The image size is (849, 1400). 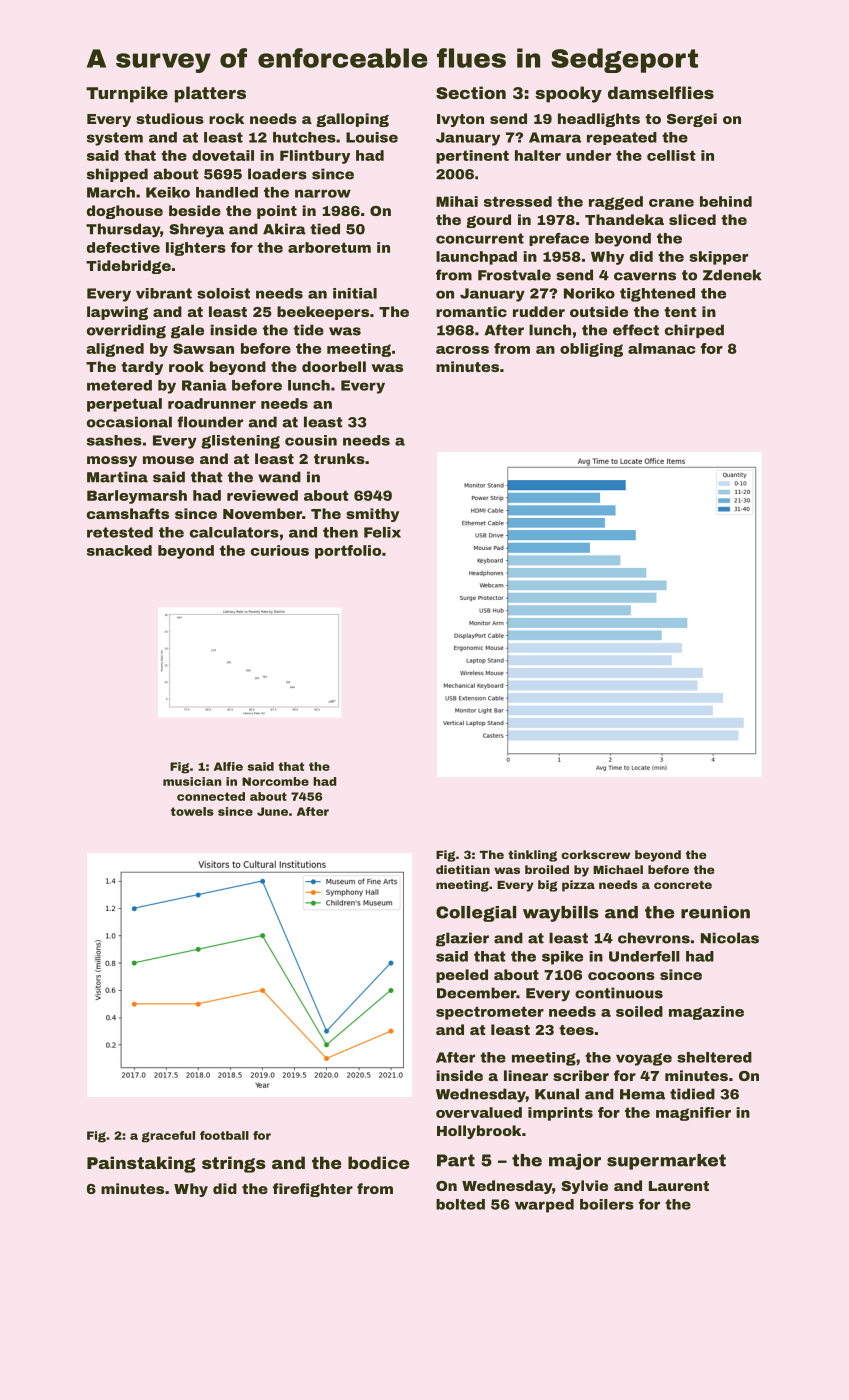 I want to click on Turnpike, so click(x=127, y=94).
